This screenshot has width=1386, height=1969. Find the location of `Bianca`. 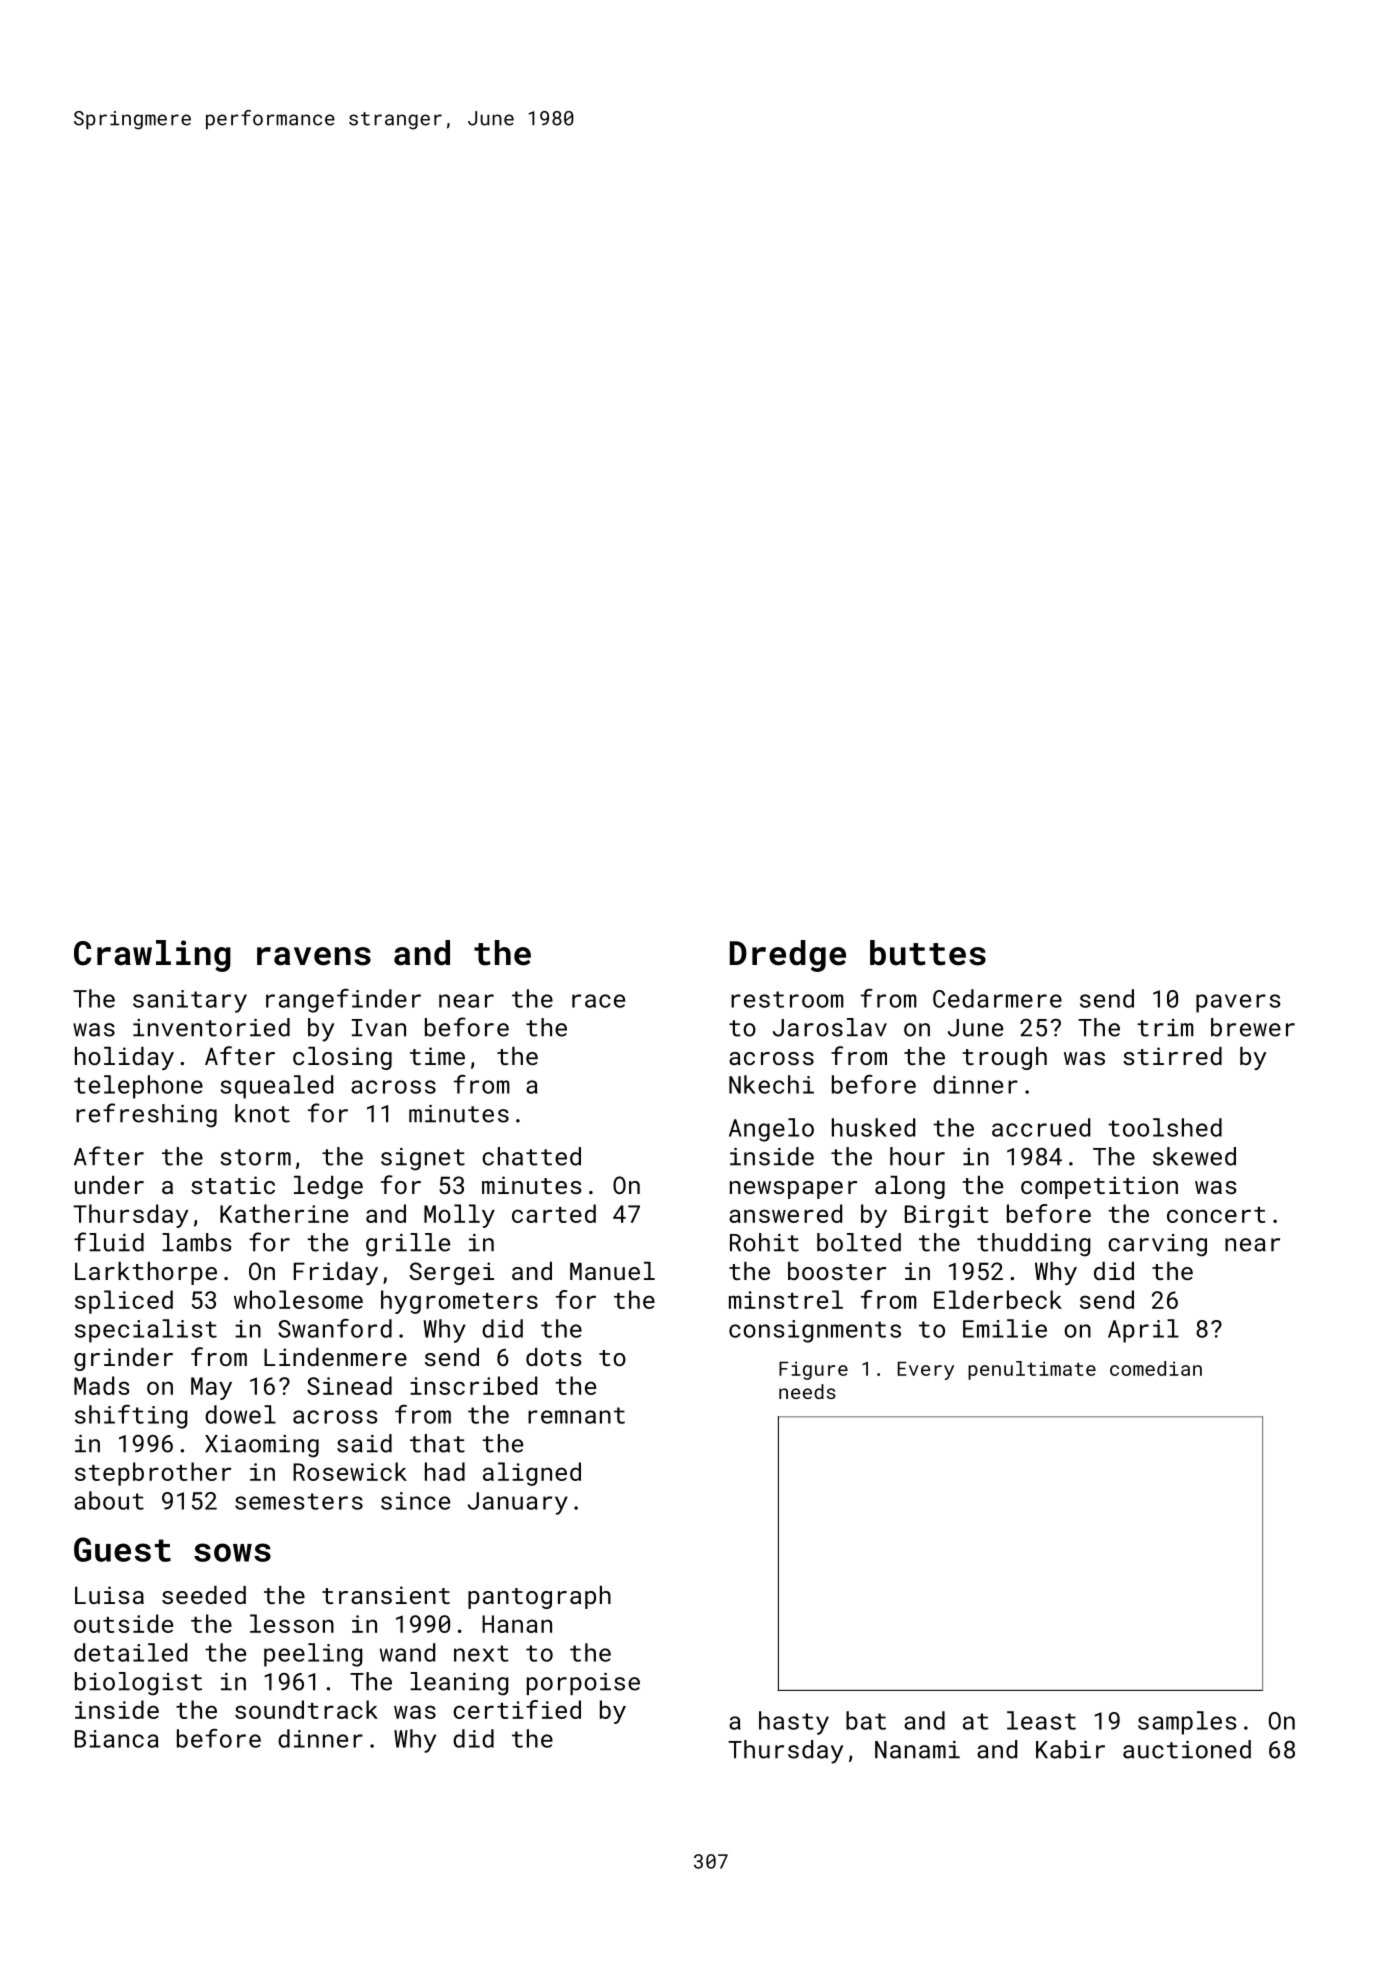

Bianca is located at coordinates (117, 1739).
